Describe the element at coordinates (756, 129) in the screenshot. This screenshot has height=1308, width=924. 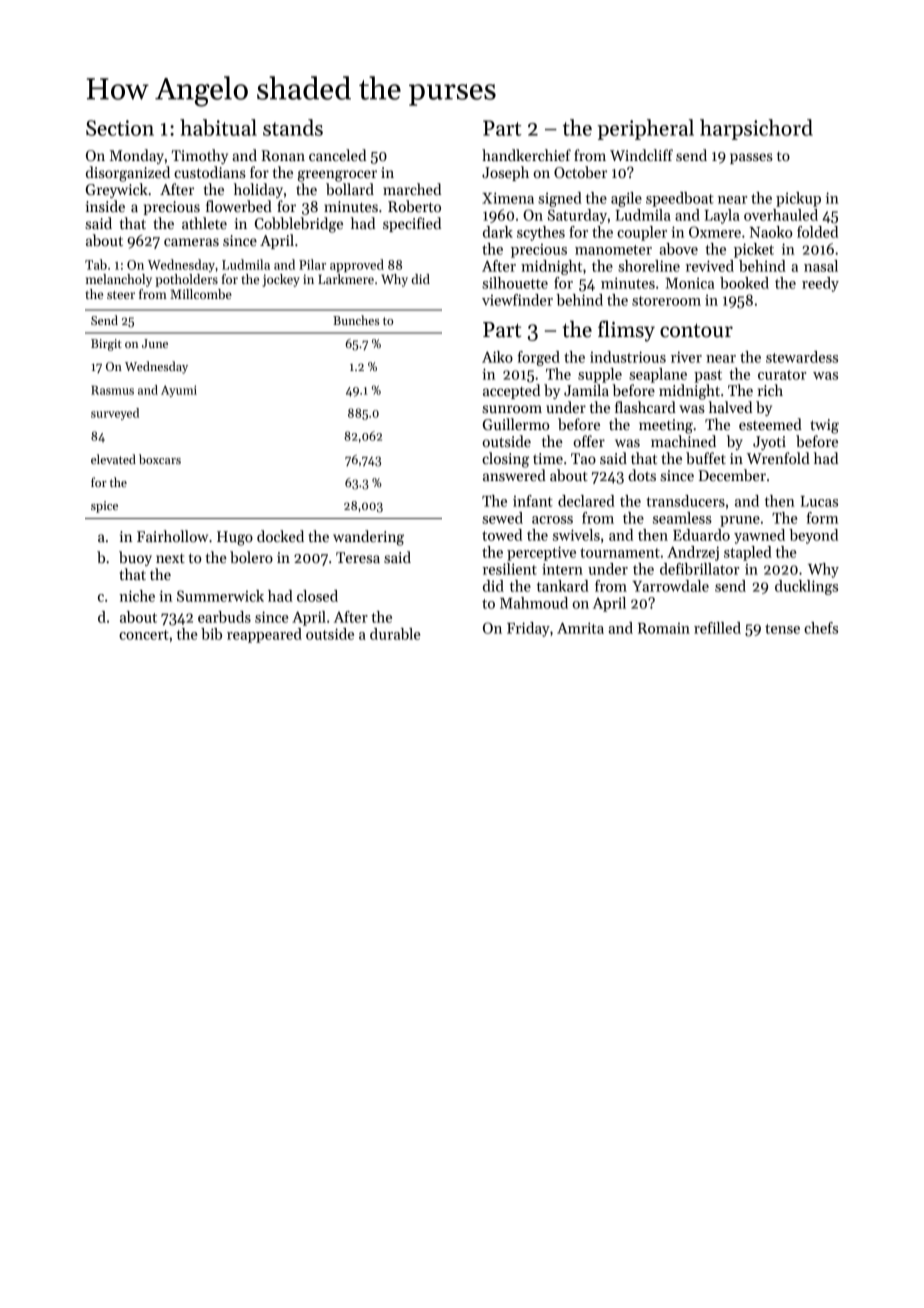
I see `harpsichord` at that location.
